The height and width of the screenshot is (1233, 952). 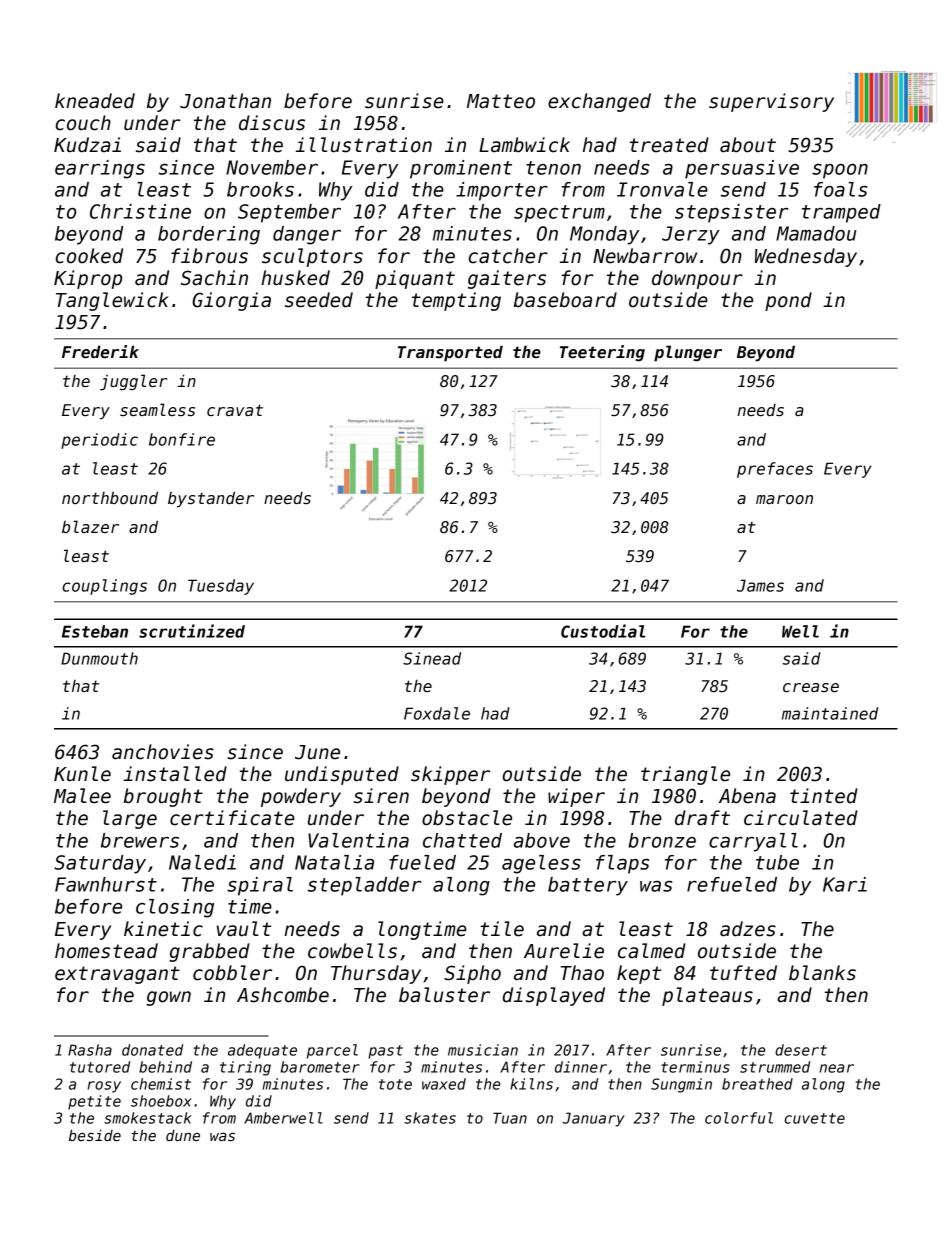 I want to click on tiring, so click(x=245, y=1068).
